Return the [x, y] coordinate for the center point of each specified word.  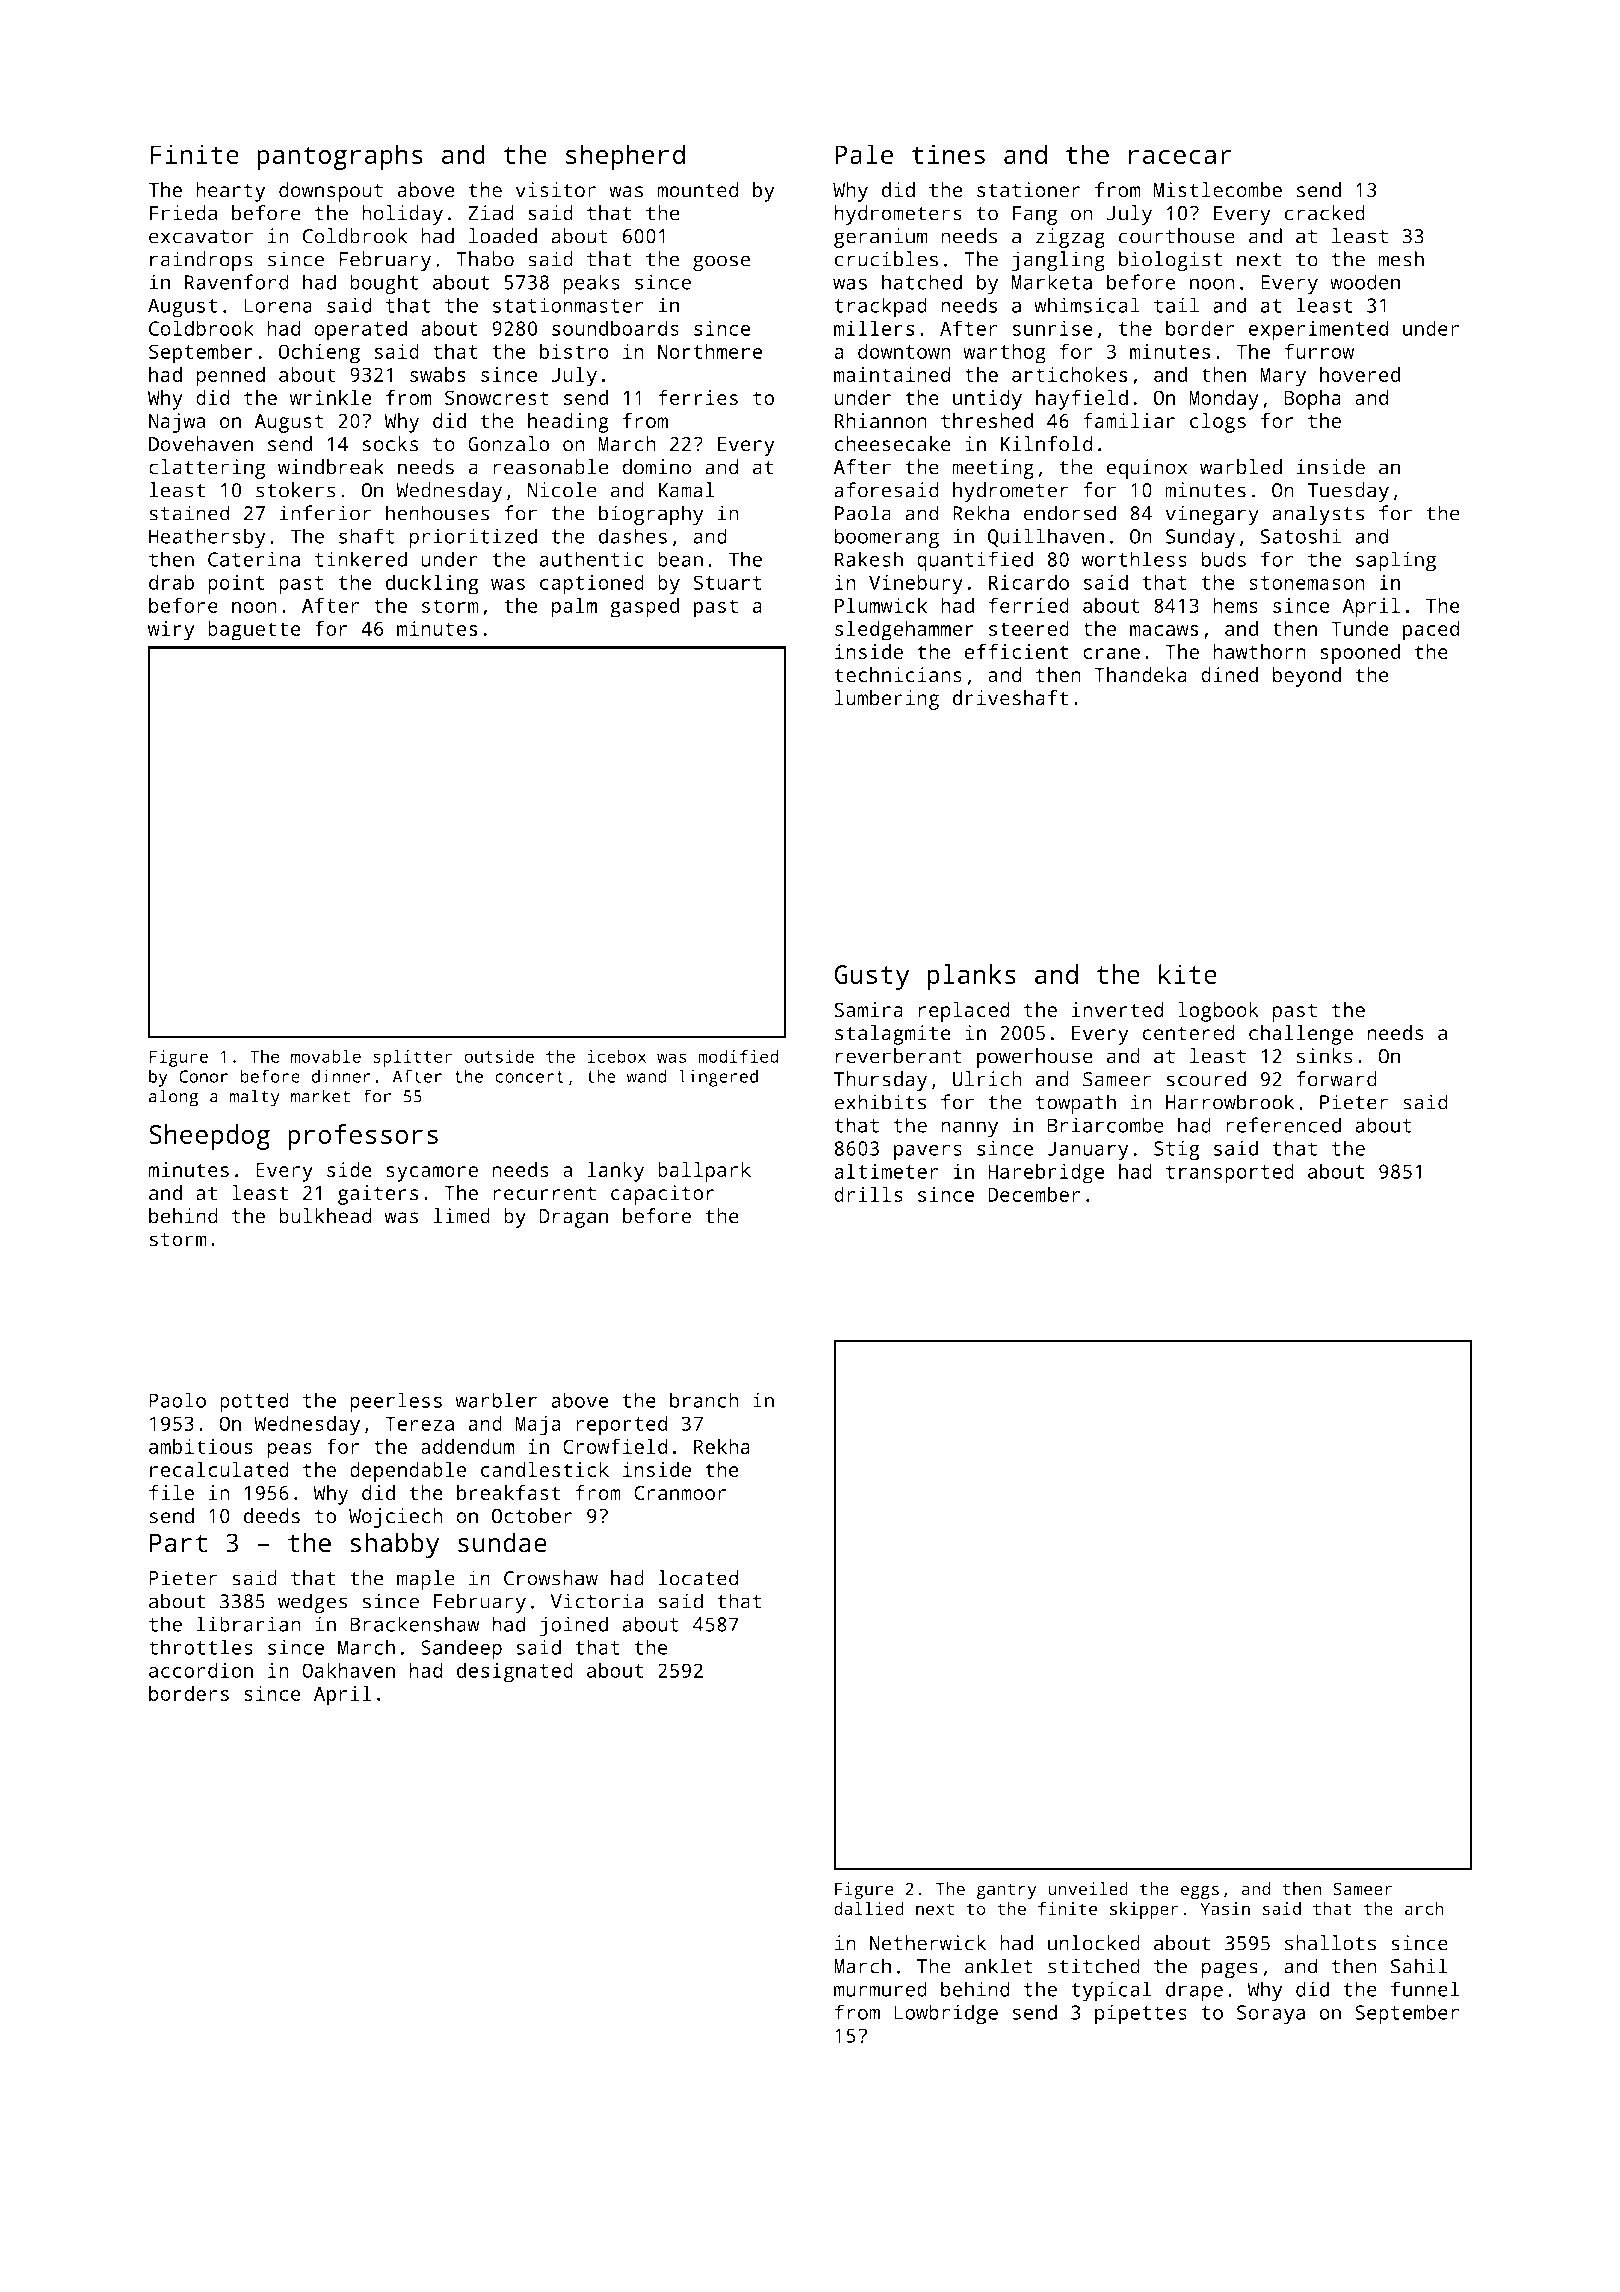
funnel [1425, 1989]
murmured [880, 1989]
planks [971, 977]
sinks [1325, 1056]
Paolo [177, 1400]
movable [326, 1056]
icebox [616, 1056]
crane [1111, 653]
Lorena [278, 305]
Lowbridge [946, 2014]
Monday [1224, 400]
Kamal [687, 490]
